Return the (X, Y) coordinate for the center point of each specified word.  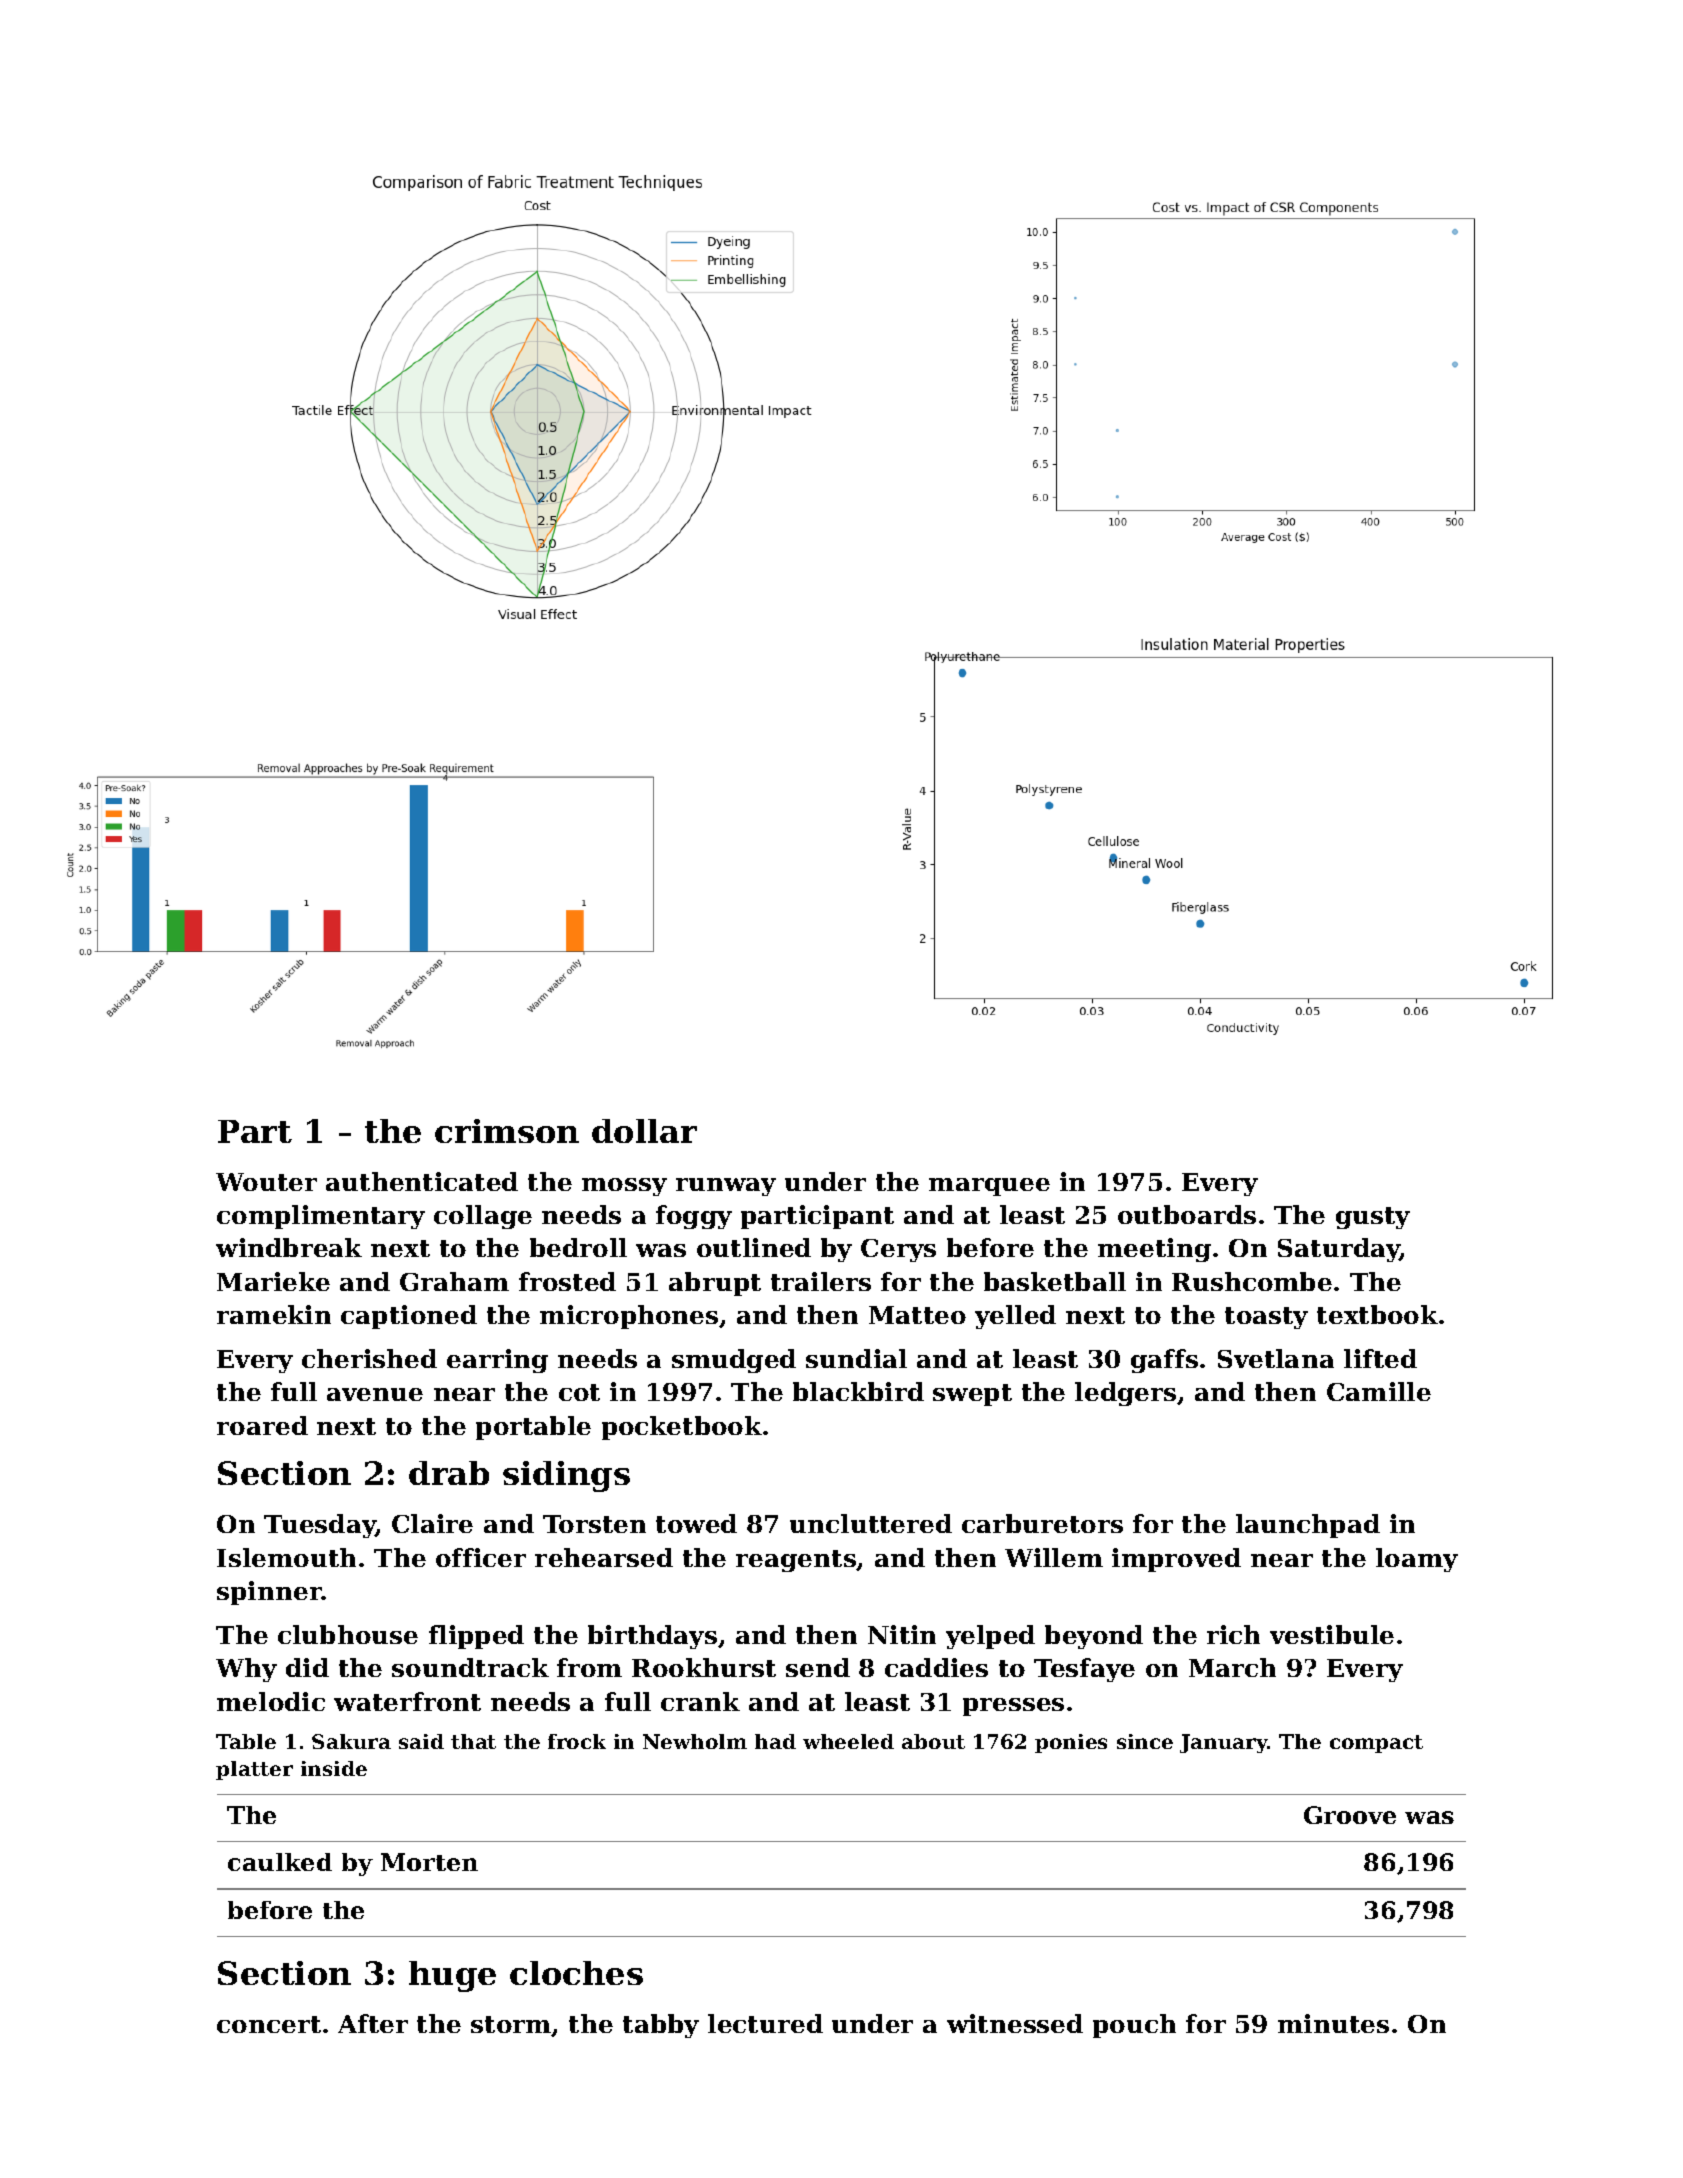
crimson (507, 1131)
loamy (1417, 1560)
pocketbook (682, 1428)
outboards (1187, 1214)
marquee (989, 1187)
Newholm (695, 1741)
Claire (432, 1523)
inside (334, 1768)
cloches (576, 1973)
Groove (1350, 1815)
